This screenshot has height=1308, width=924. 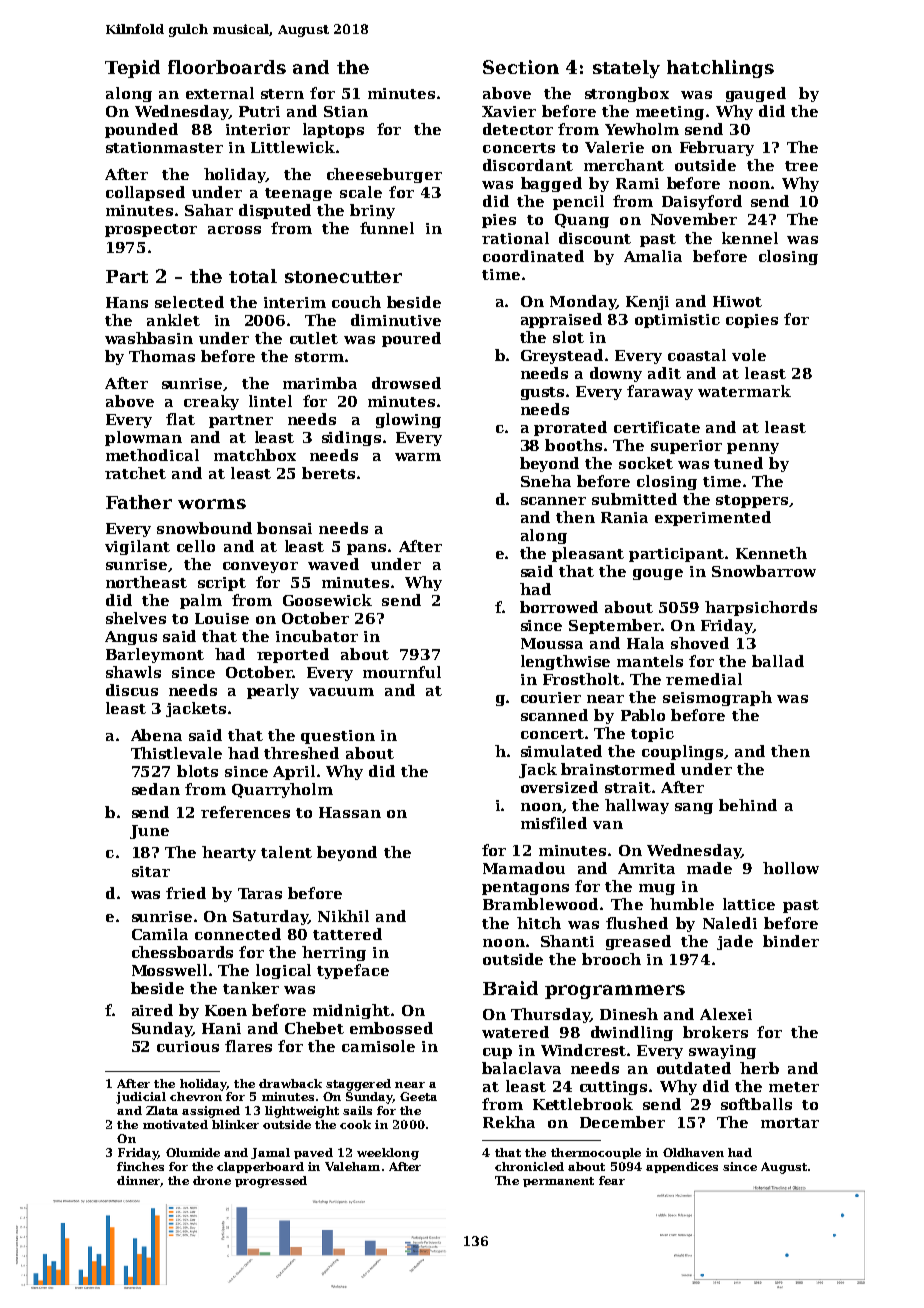 I want to click on prospector, so click(x=151, y=230).
